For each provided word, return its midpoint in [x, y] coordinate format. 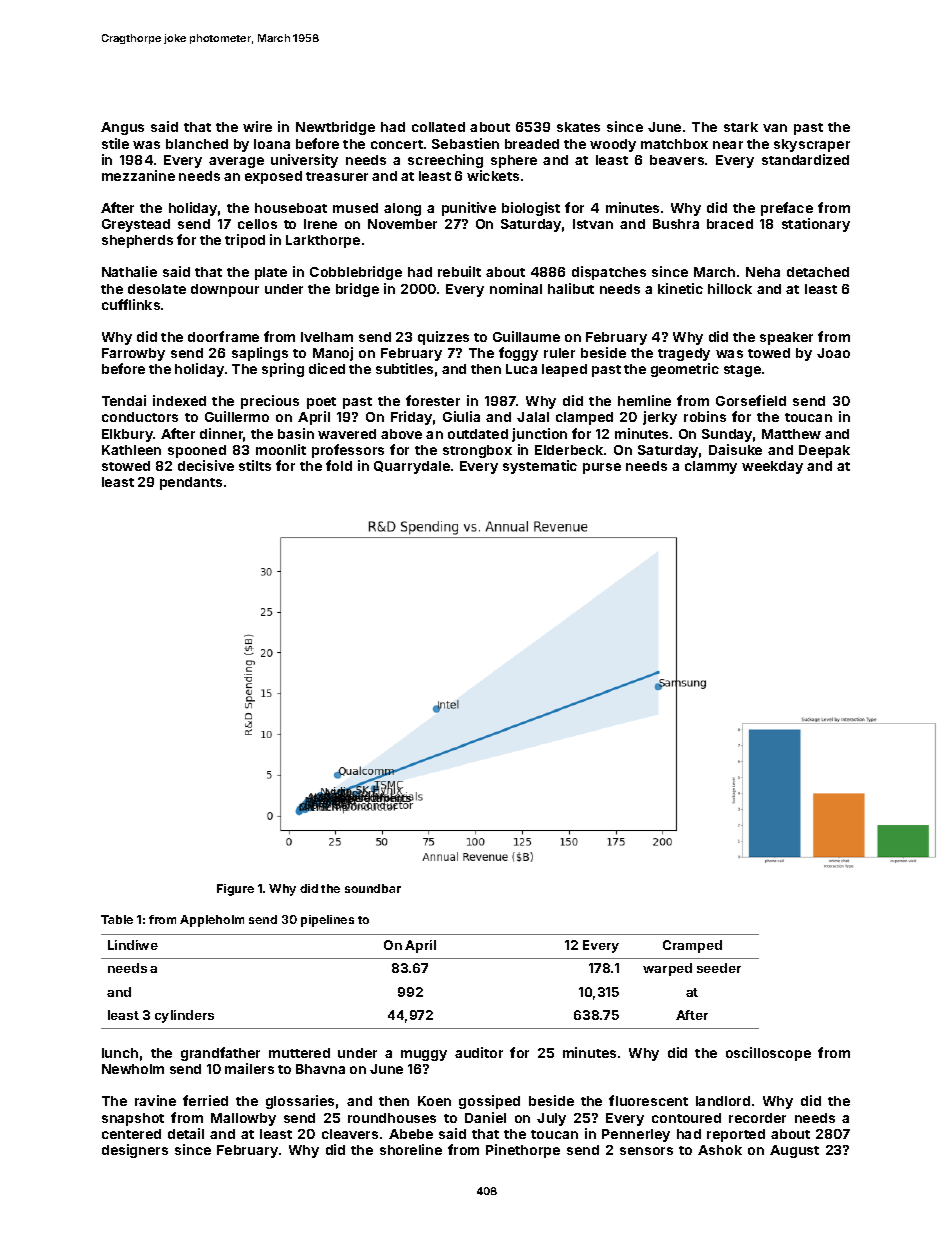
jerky [660, 418]
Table [117, 919]
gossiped [489, 1102]
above [401, 434]
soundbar [373, 888]
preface [787, 209]
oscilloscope [768, 1054]
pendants [191, 483]
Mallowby [243, 1119]
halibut [571, 288]
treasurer [337, 176]
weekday [772, 467]
